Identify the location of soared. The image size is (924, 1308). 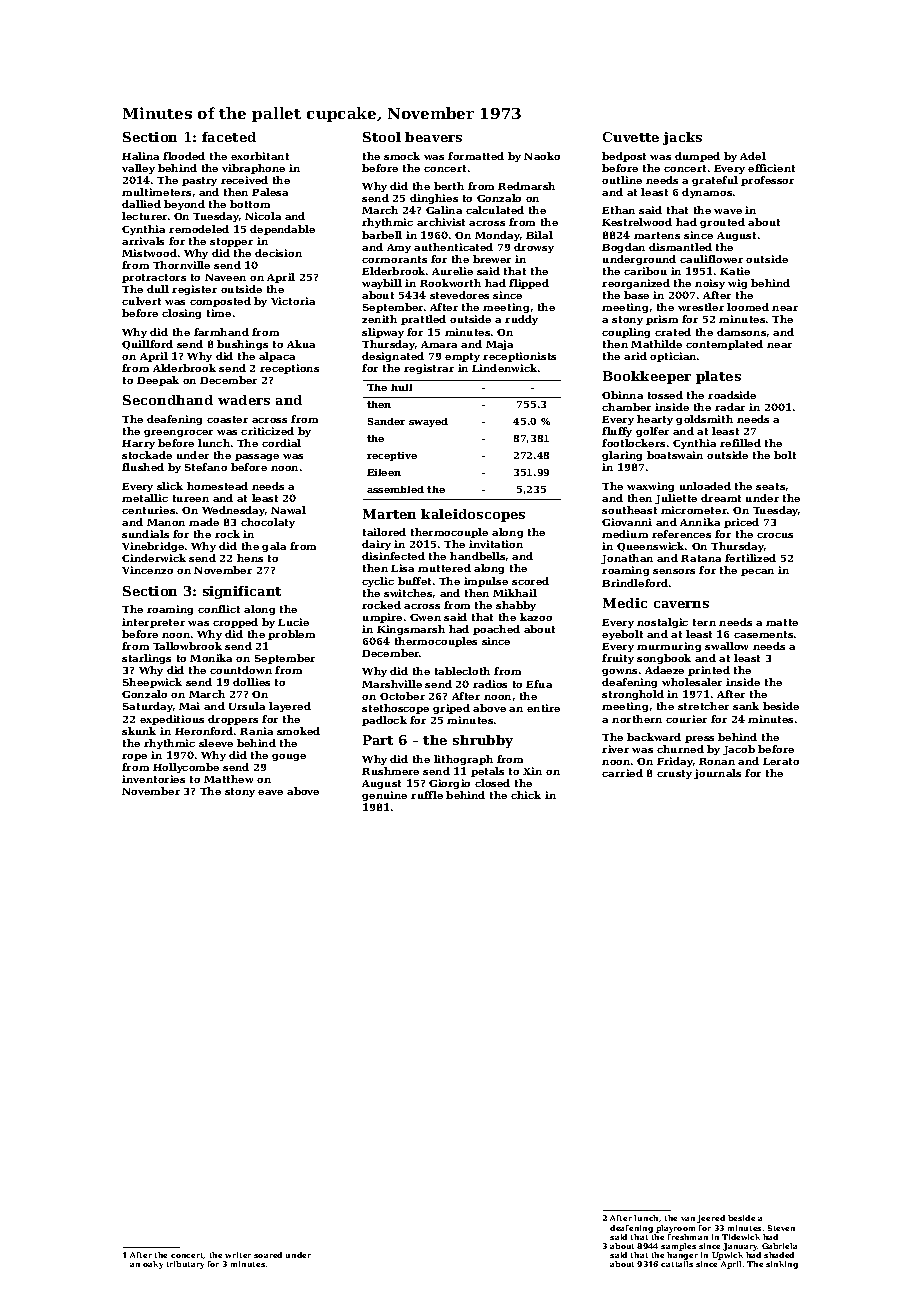
(268, 1255).
